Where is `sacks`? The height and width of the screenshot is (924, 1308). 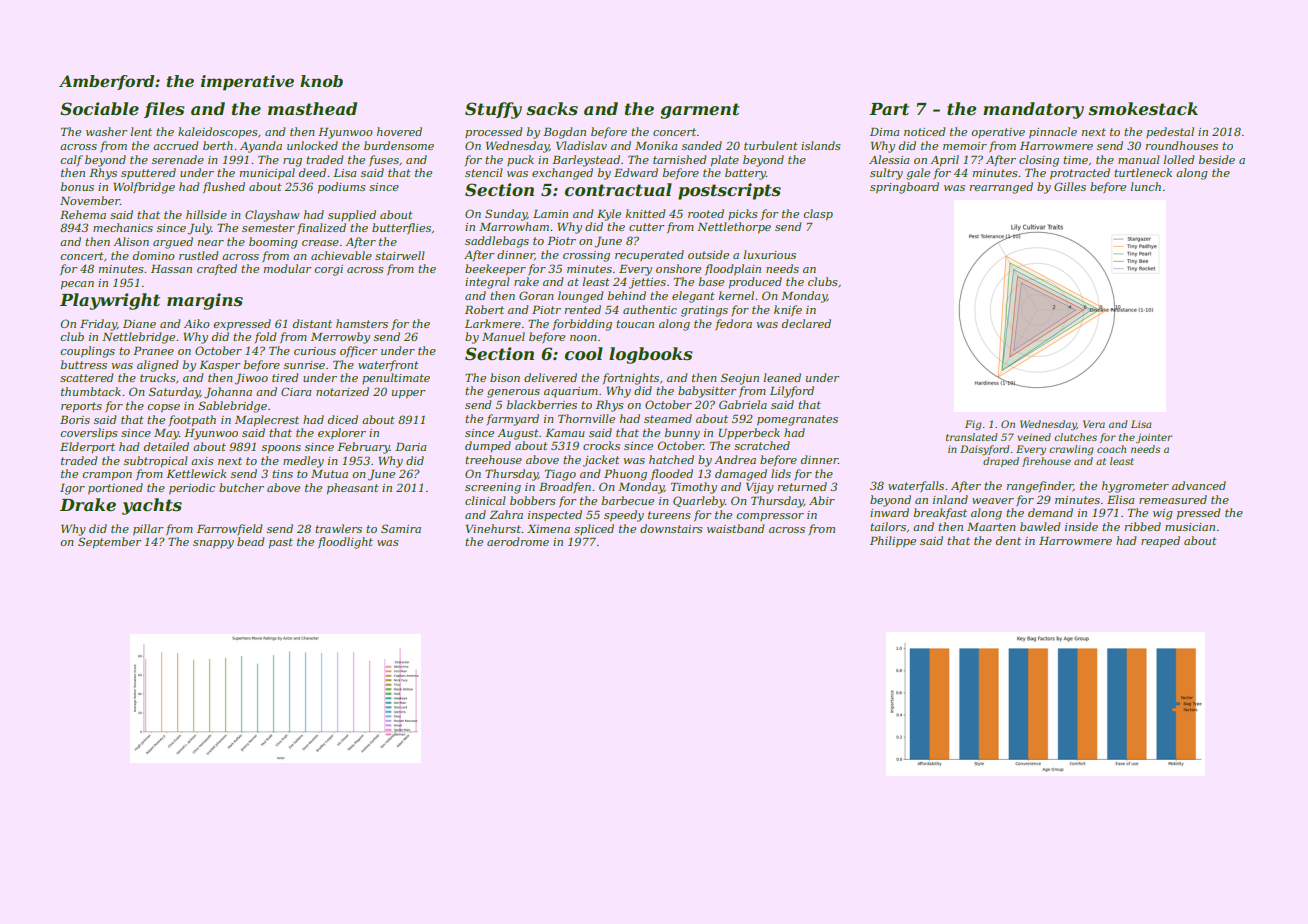 sacks is located at coordinates (552, 108).
